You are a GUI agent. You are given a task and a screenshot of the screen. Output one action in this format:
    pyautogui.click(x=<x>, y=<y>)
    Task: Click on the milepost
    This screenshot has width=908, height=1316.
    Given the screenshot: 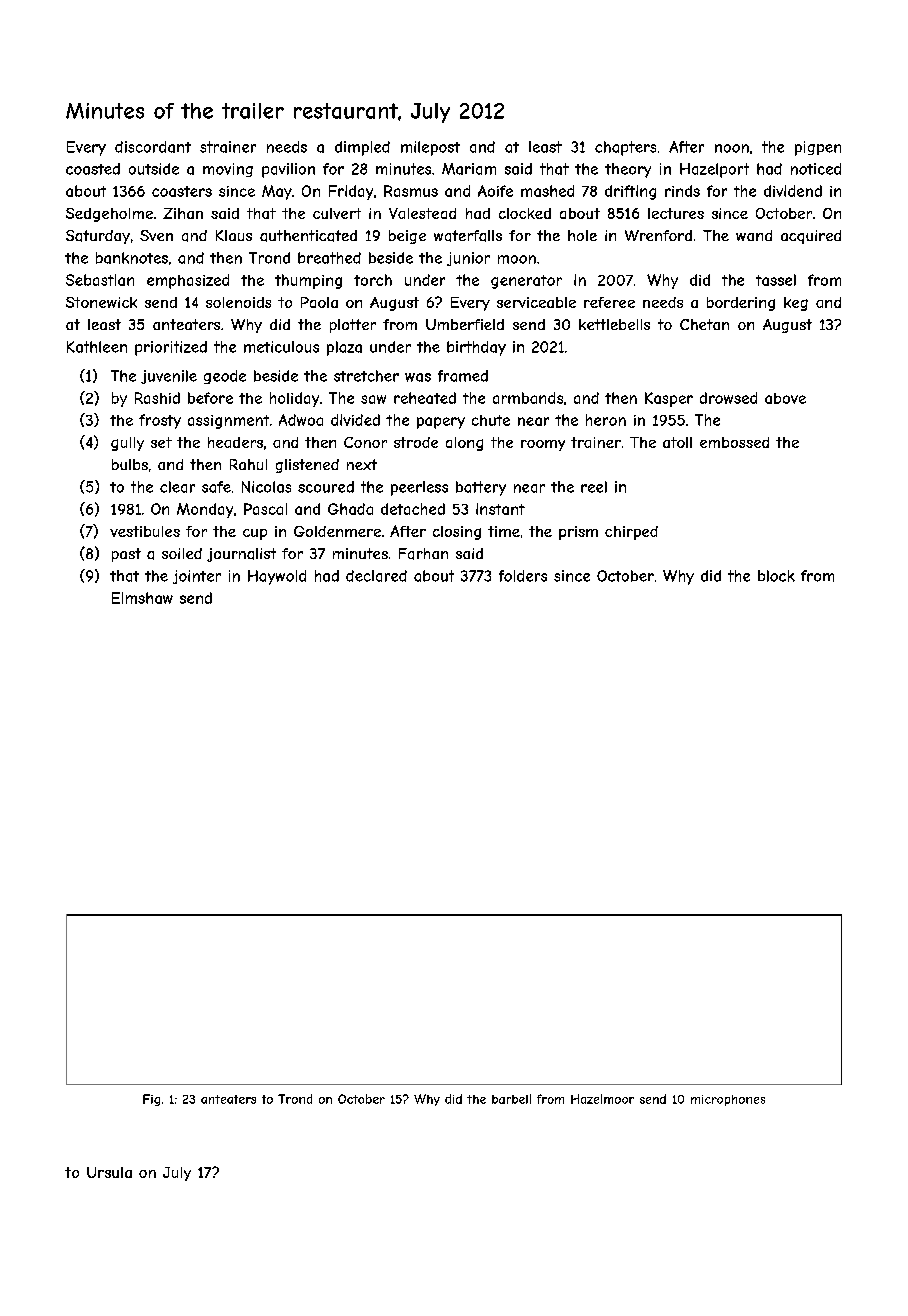 What is the action you would take?
    pyautogui.click(x=430, y=148)
